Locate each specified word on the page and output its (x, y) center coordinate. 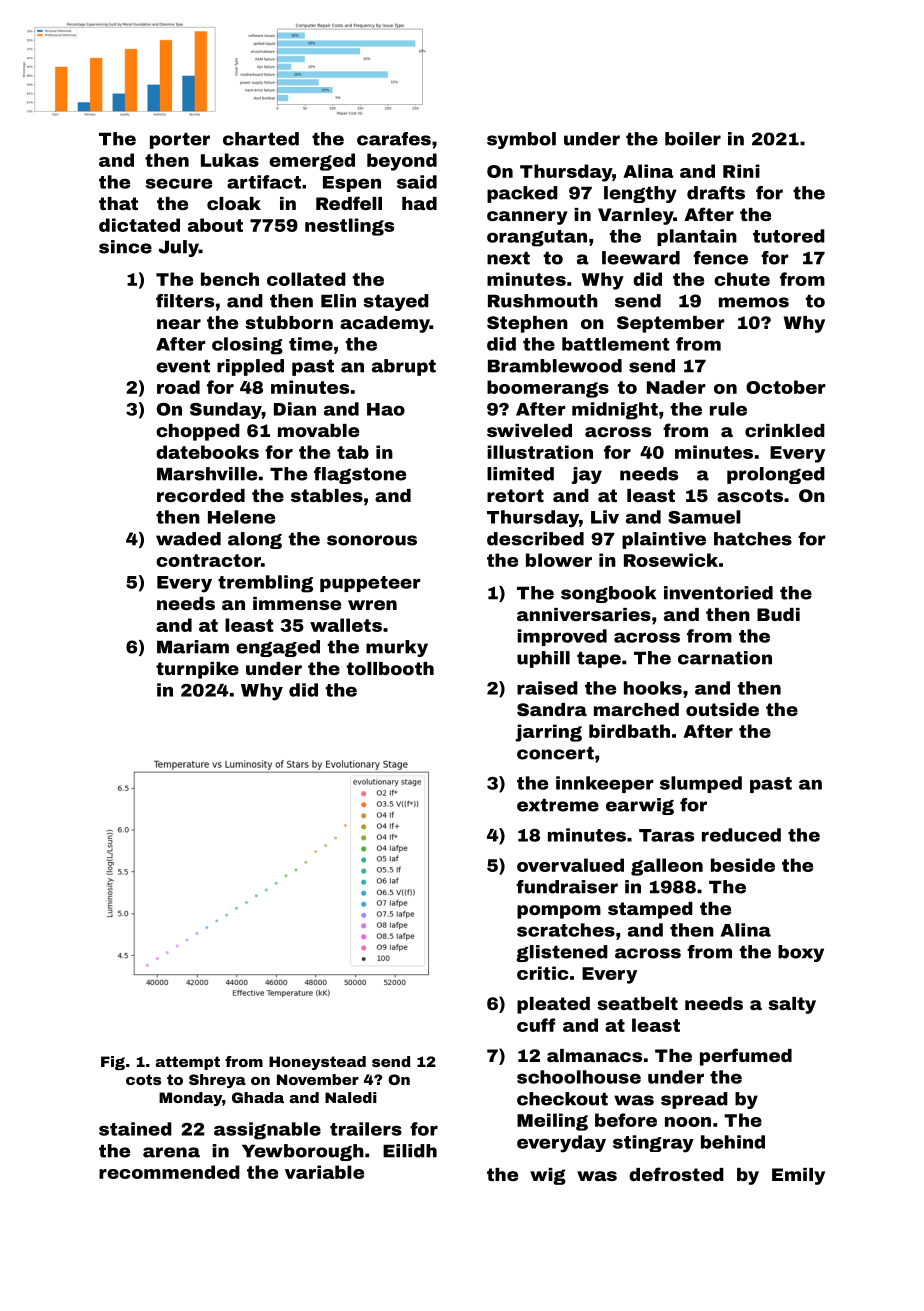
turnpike (197, 670)
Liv (605, 517)
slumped (701, 784)
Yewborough (303, 1152)
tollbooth (390, 668)
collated (306, 279)
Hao (386, 409)
